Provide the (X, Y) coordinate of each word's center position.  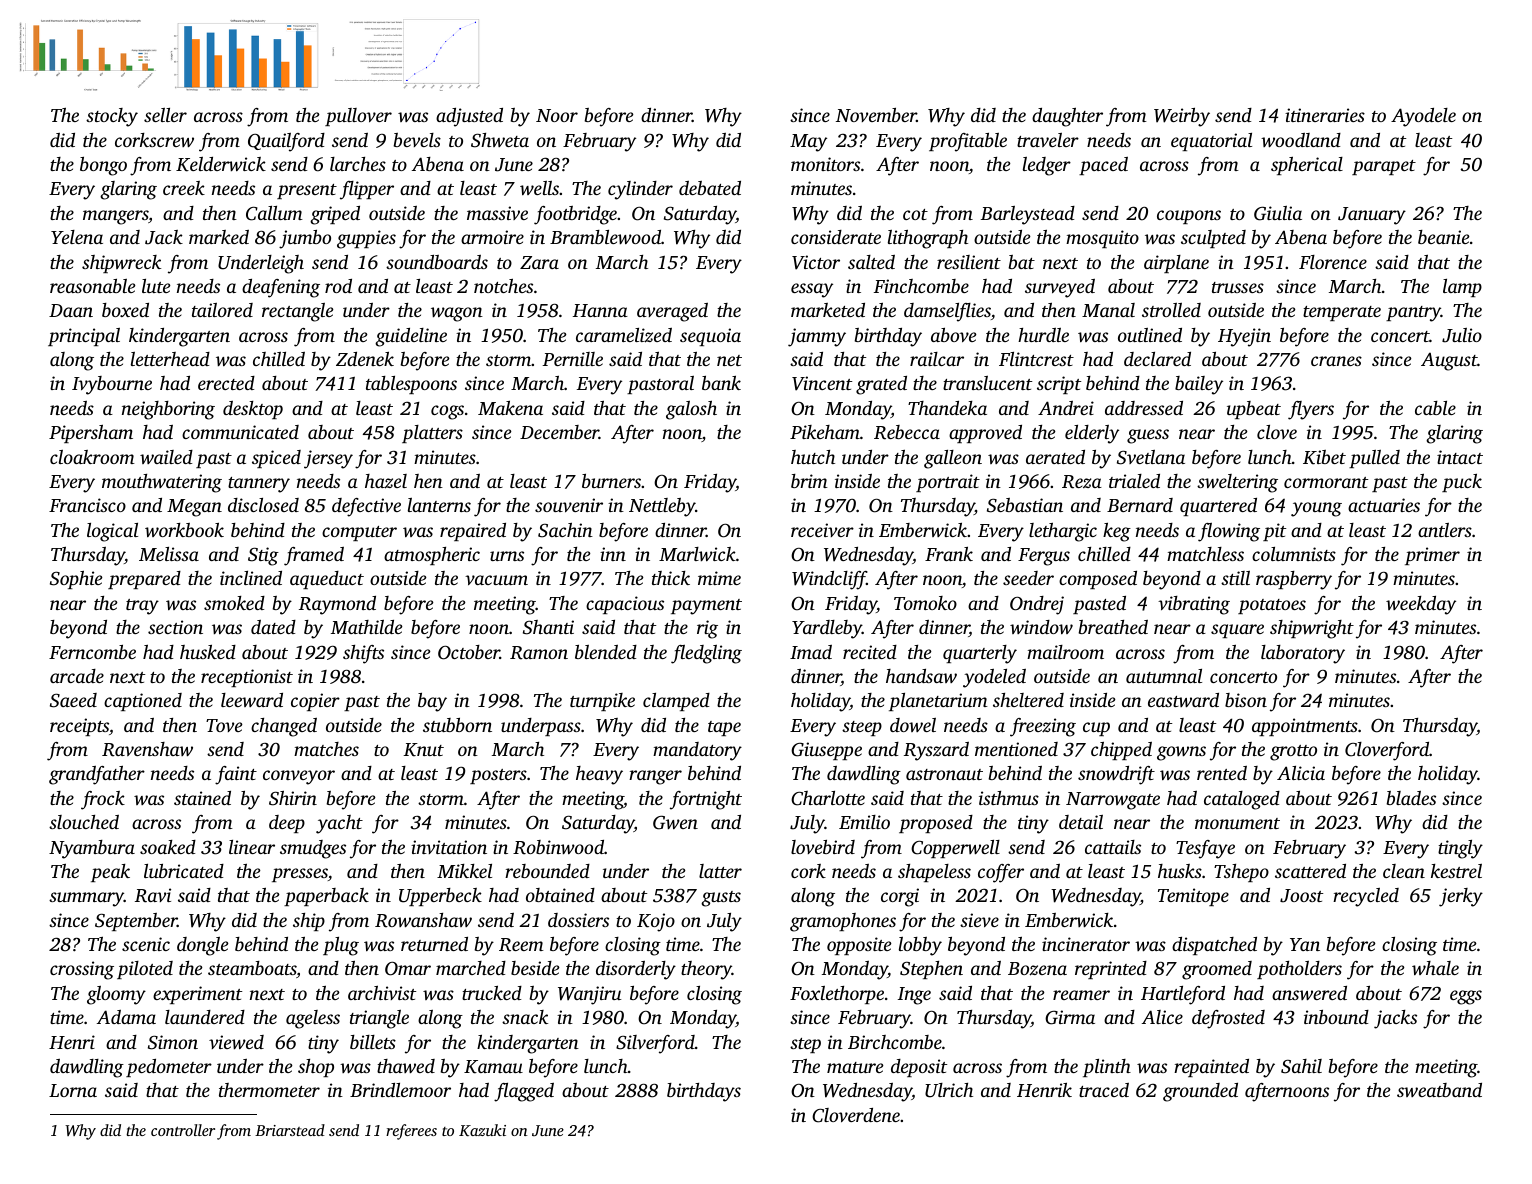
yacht (339, 824)
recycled (1366, 897)
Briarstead (290, 1130)
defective (366, 507)
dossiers (578, 920)
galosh (691, 410)
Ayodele (1423, 117)
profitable (968, 142)
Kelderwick (221, 164)
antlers (1445, 530)
